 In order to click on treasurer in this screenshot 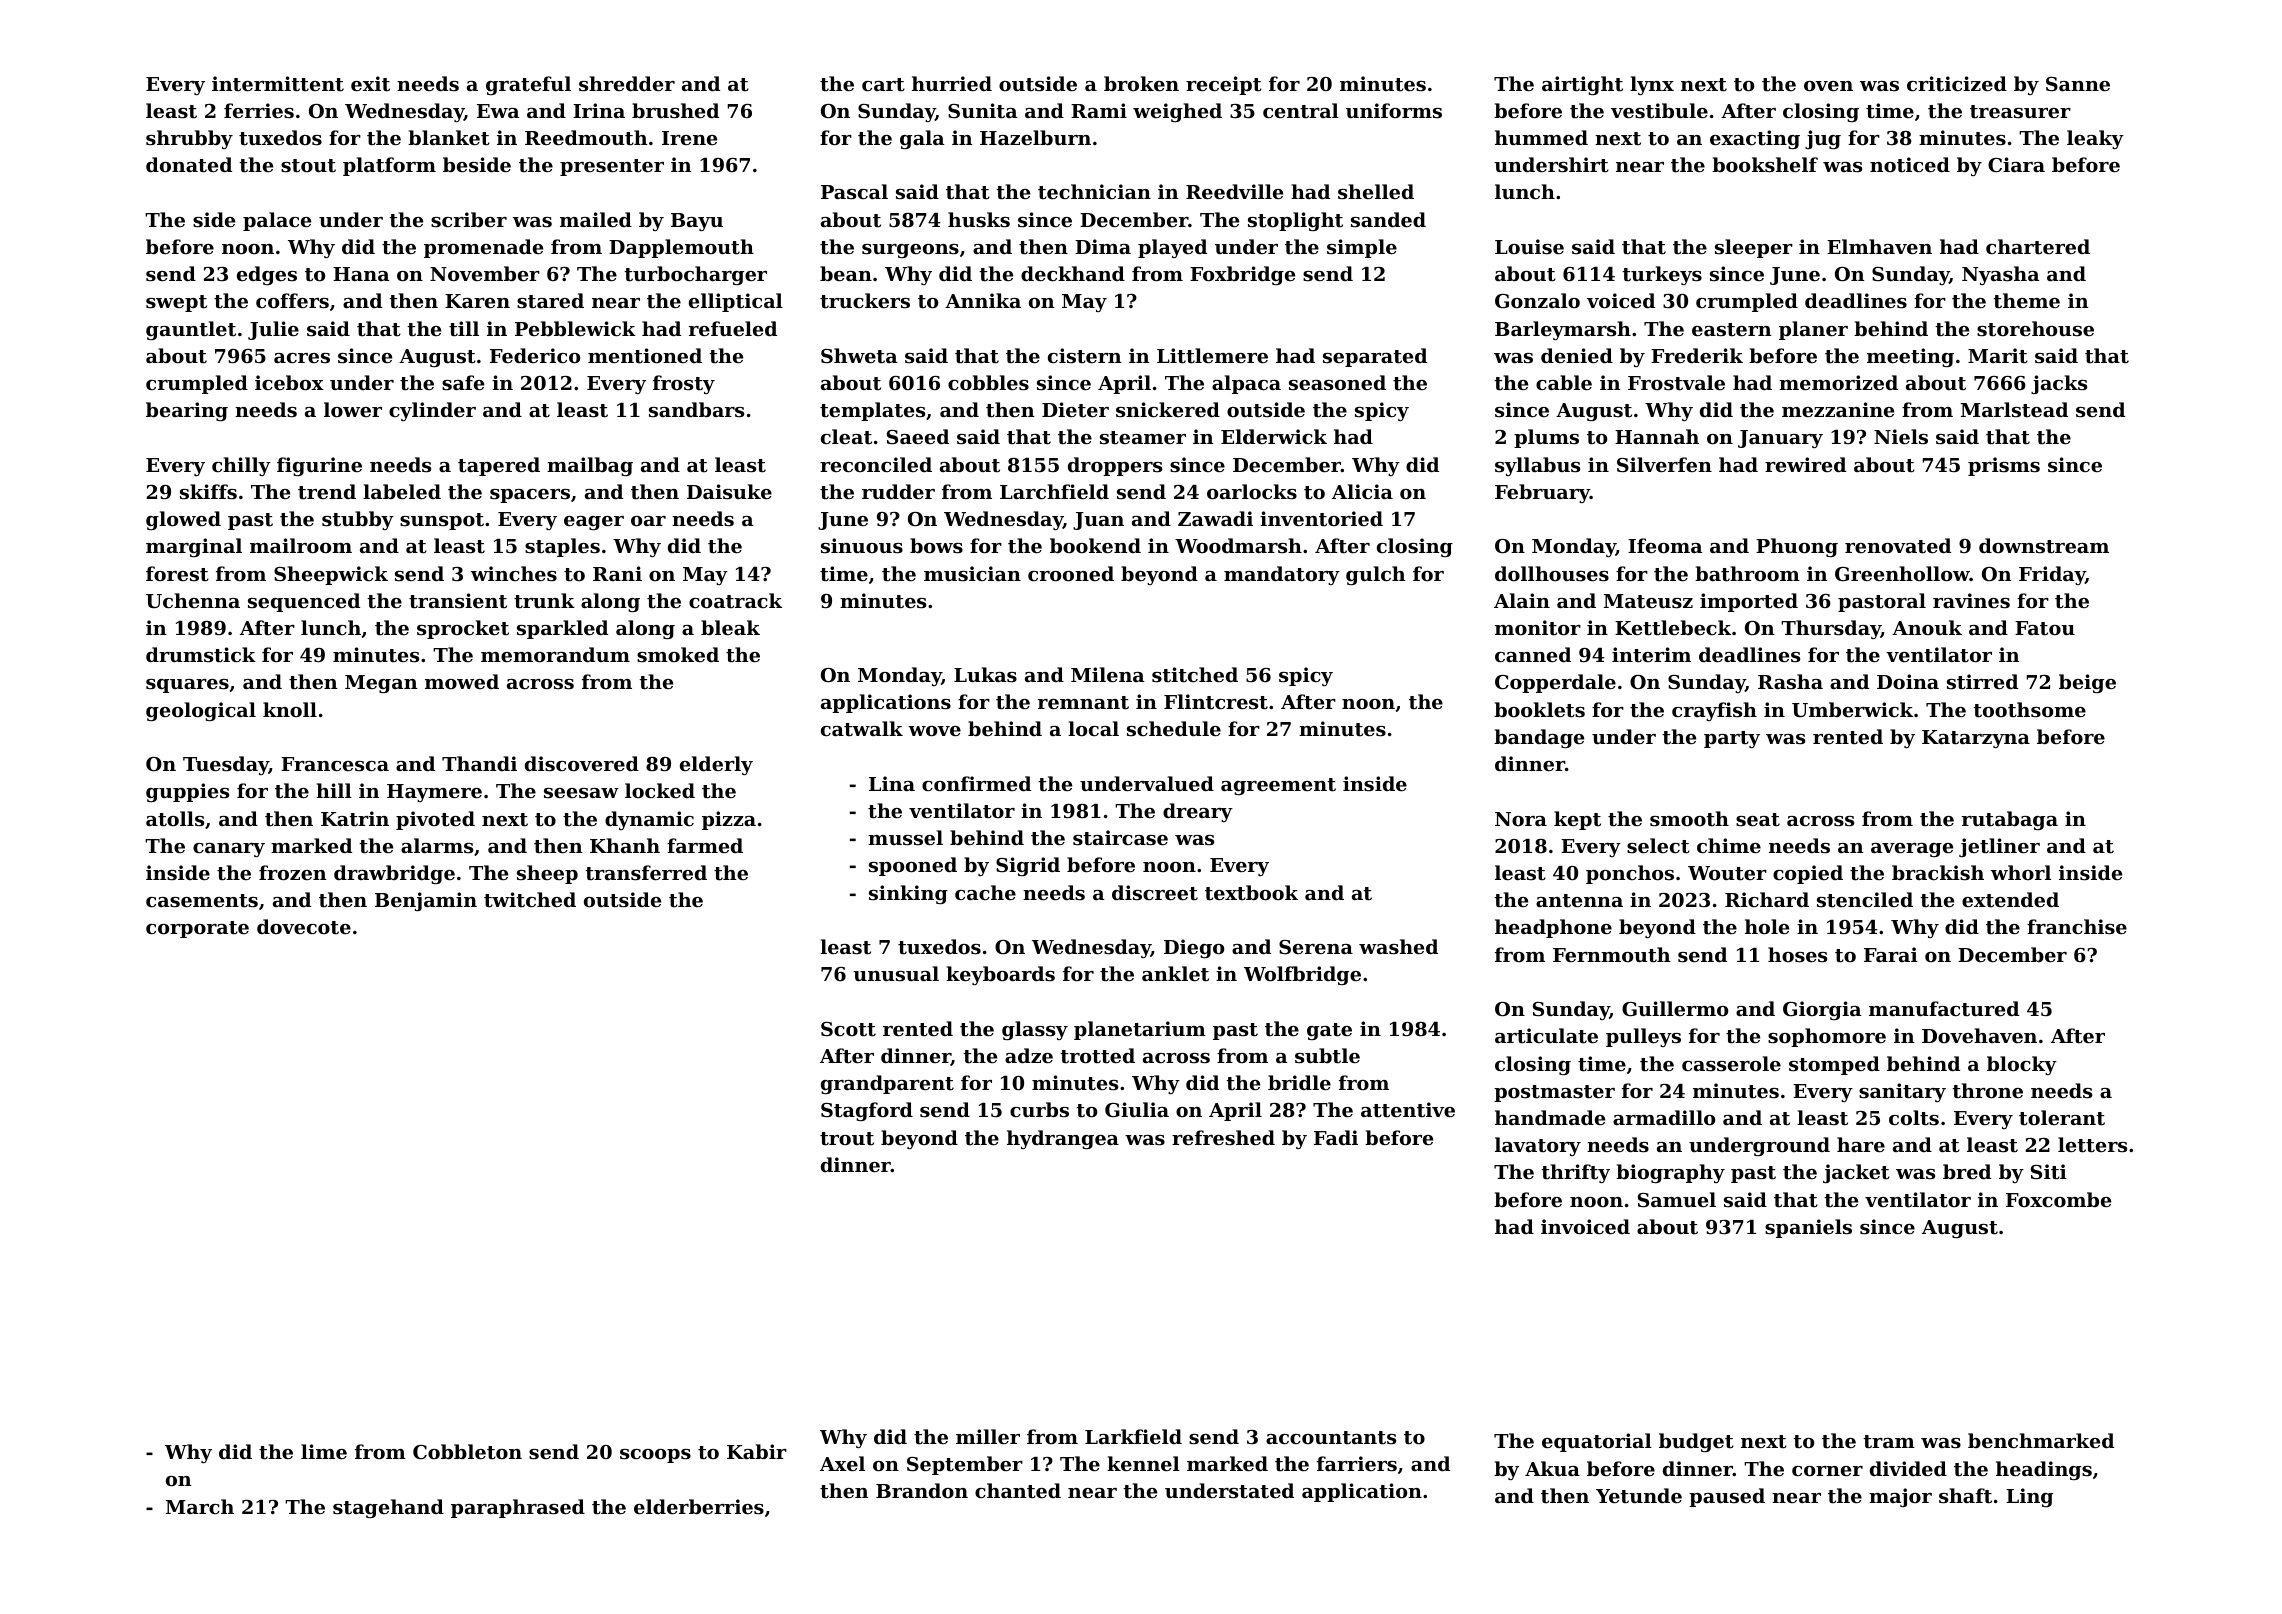, I will do `click(2020, 111)`.
